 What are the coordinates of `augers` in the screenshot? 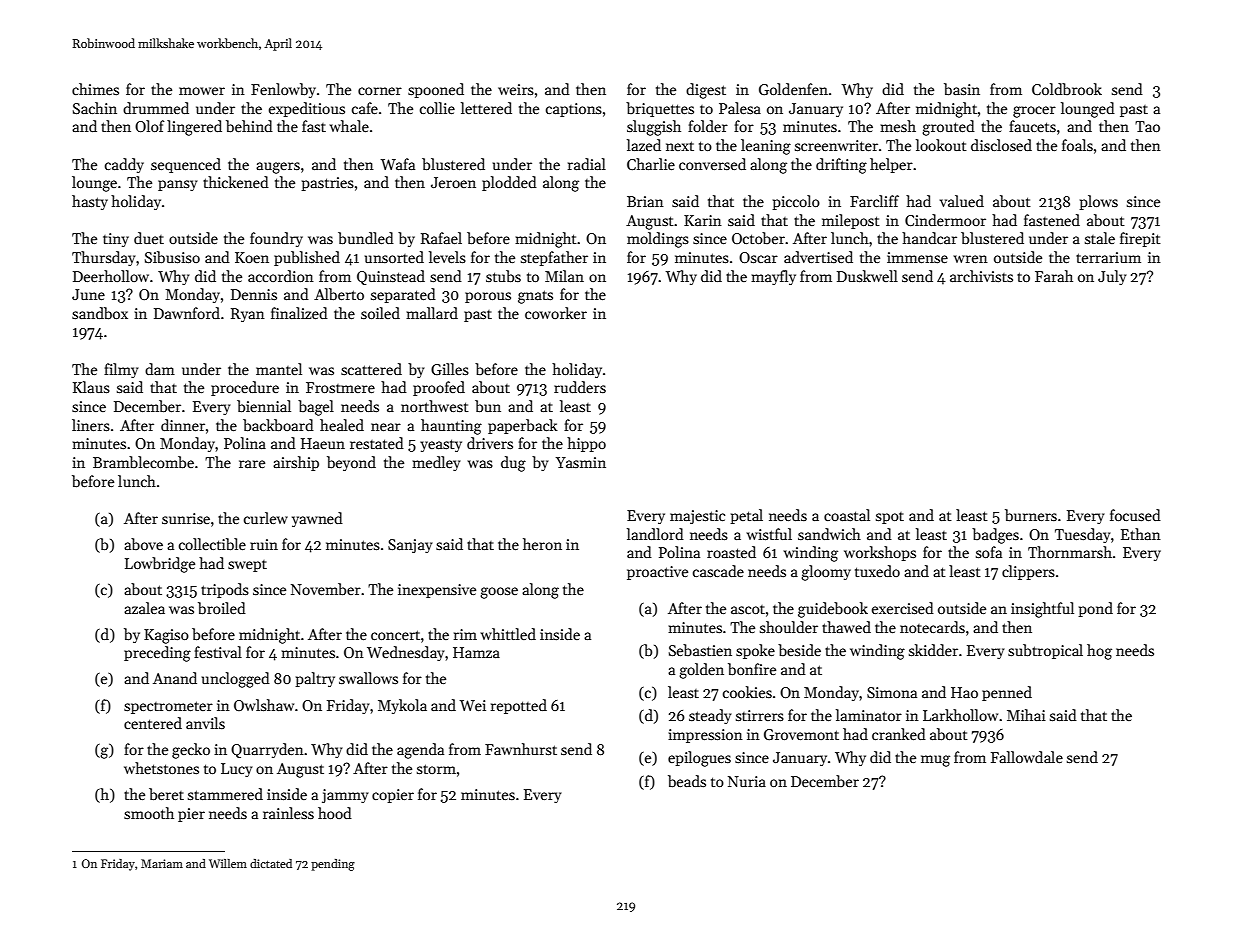 It's located at (278, 168).
